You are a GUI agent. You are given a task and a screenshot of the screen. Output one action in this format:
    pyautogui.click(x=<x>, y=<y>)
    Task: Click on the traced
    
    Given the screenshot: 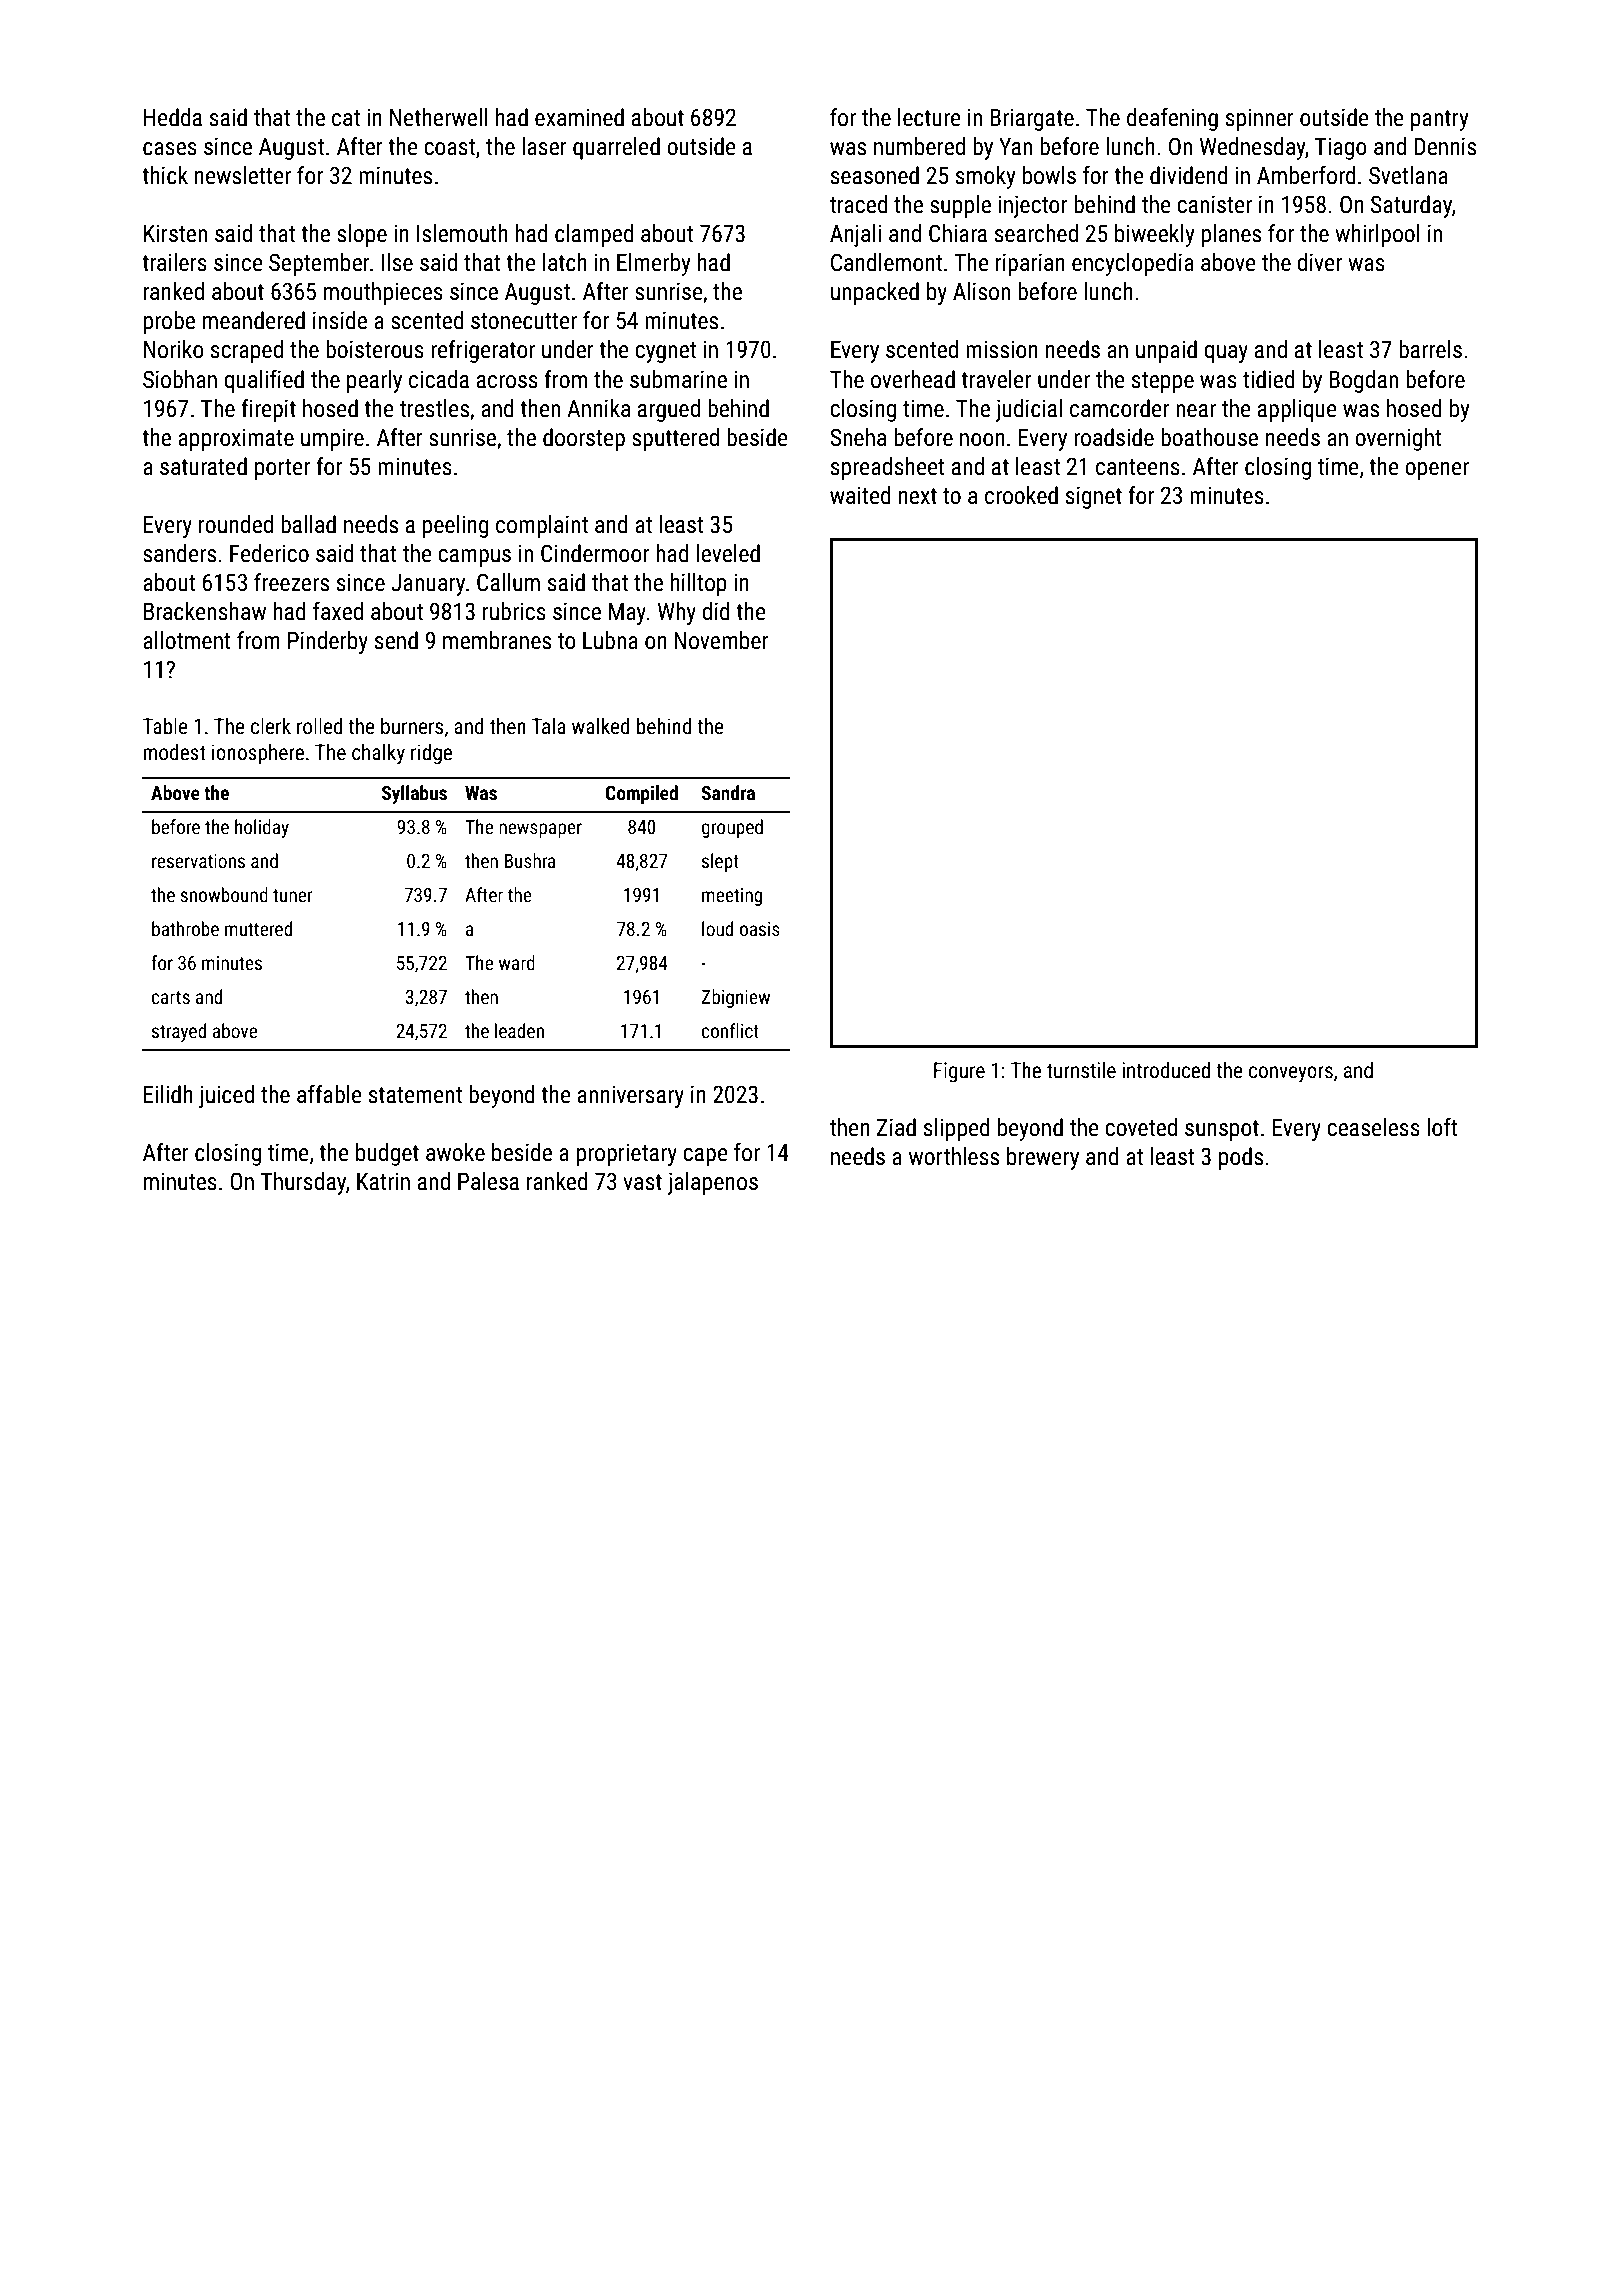 What is the action you would take?
    pyautogui.click(x=859, y=204)
